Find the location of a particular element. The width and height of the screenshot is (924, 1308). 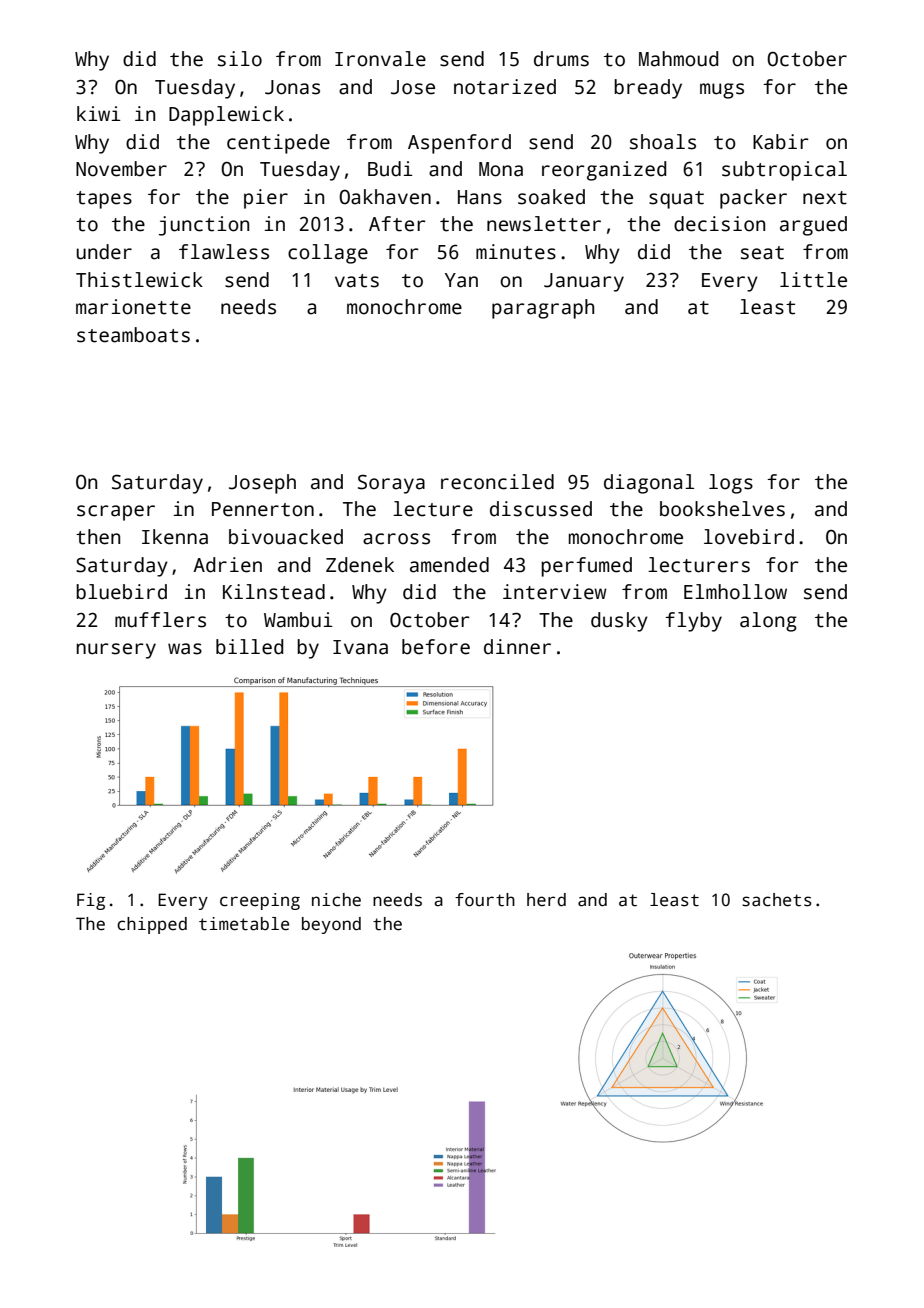

nursery is located at coordinates (116, 651).
